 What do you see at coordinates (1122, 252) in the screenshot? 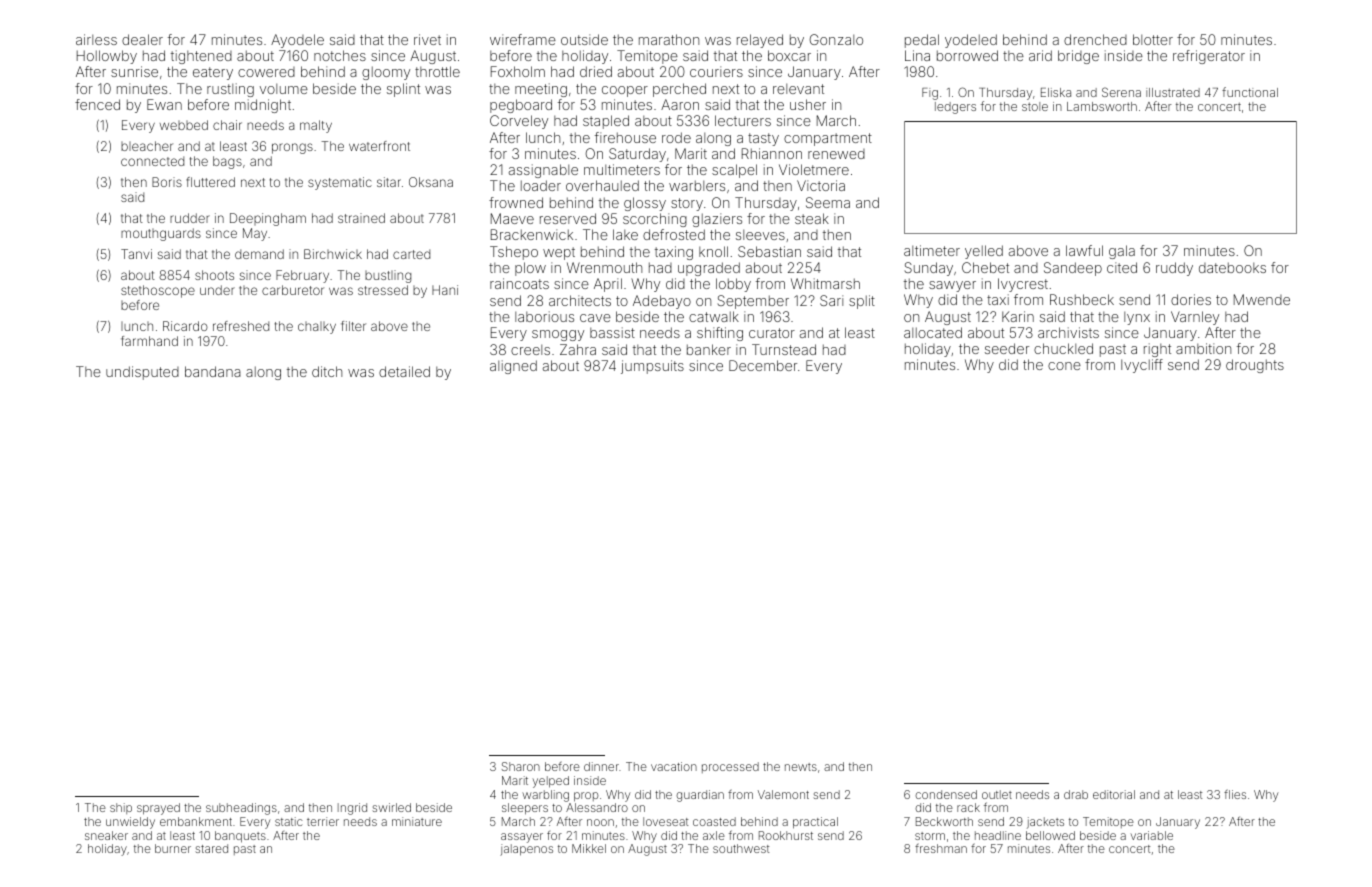
I see `gala` at bounding box center [1122, 252].
